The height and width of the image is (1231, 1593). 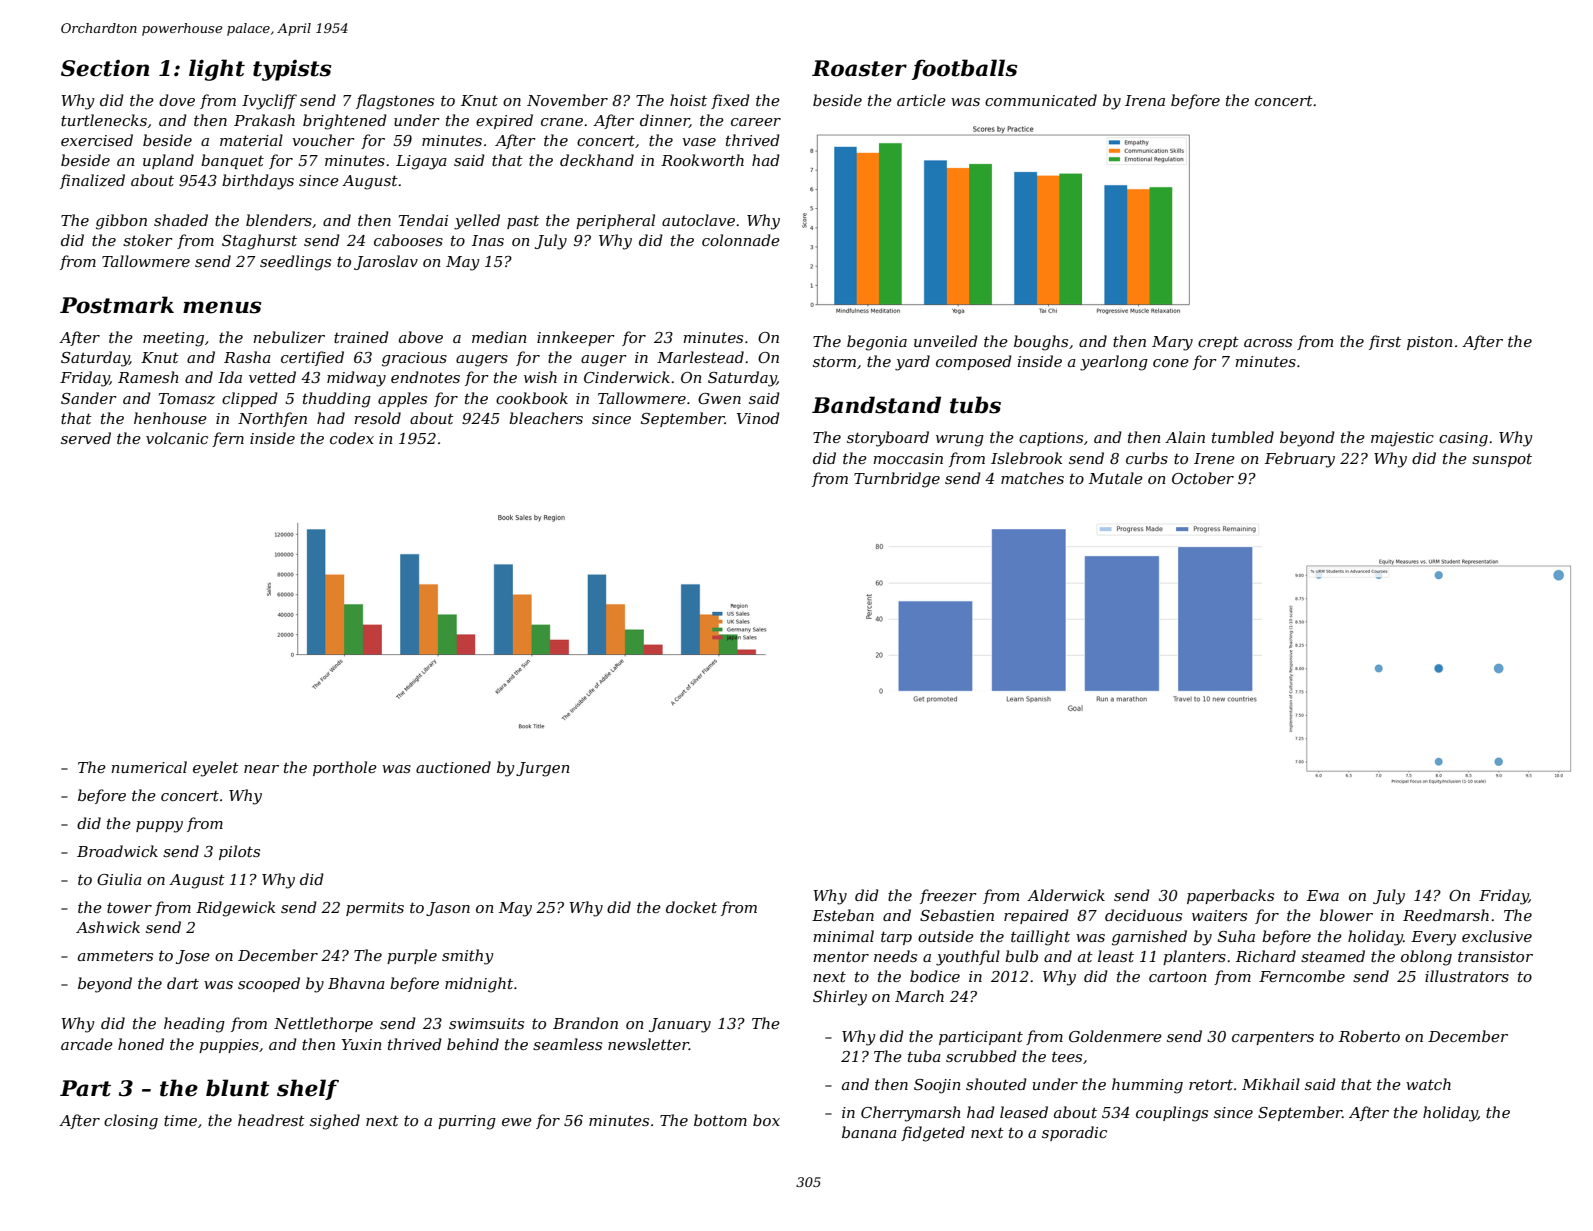 What do you see at coordinates (504, 121) in the image?
I see `expired` at bounding box center [504, 121].
